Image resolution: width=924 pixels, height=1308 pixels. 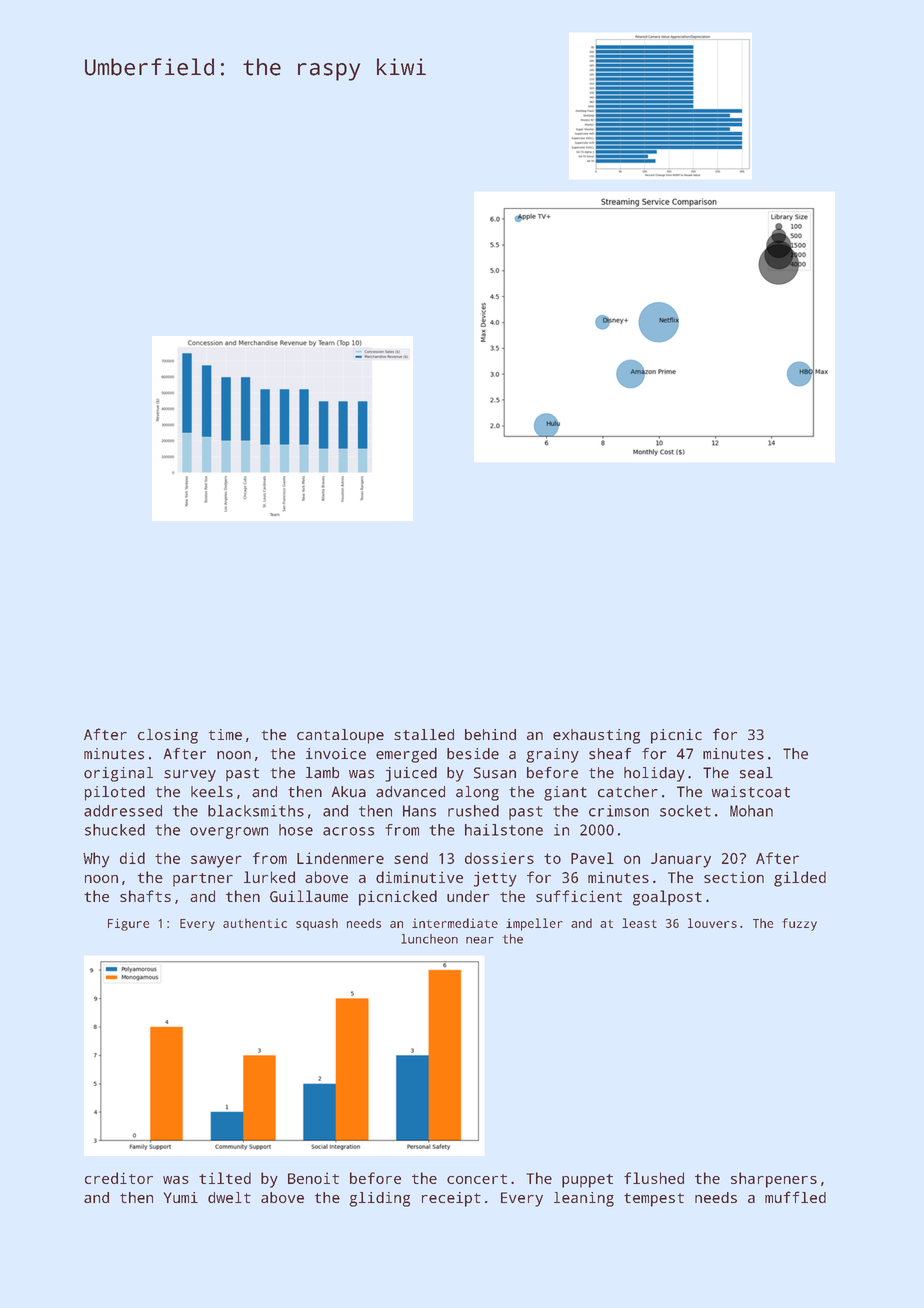 I want to click on along, so click(x=477, y=793).
